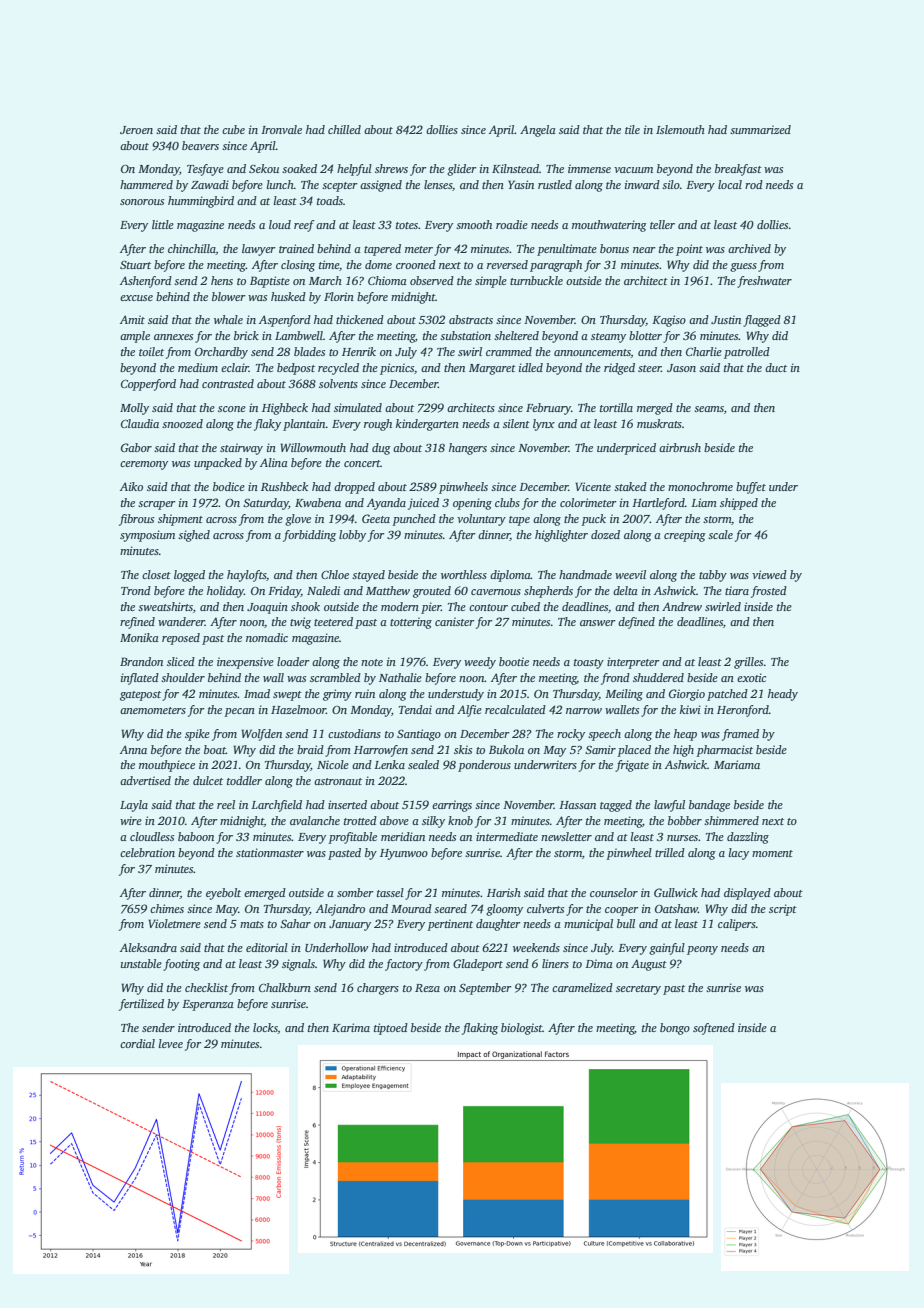 This screenshot has height=1308, width=924. I want to click on soaked, so click(299, 168).
